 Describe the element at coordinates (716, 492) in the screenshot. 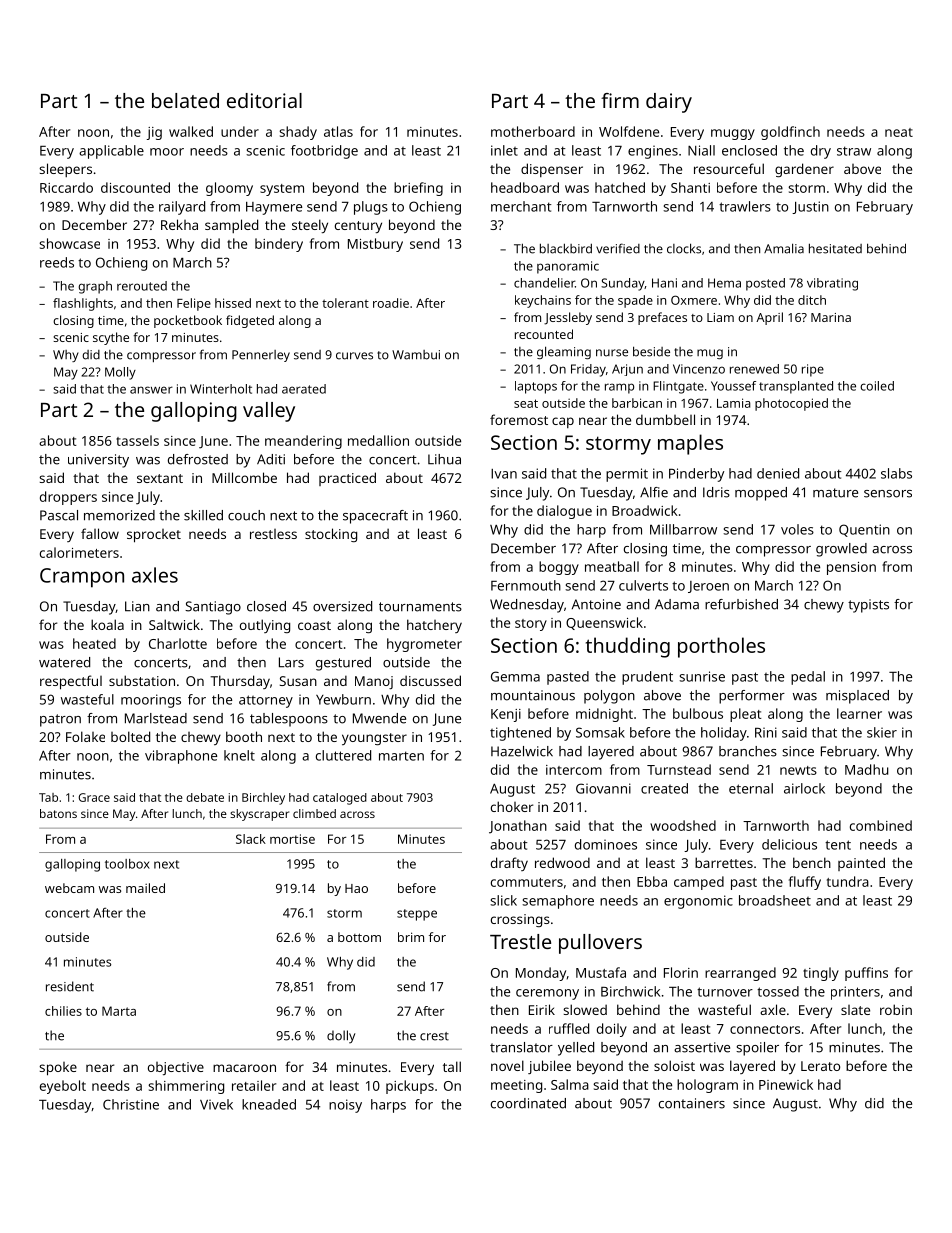

I see `Idris` at that location.
